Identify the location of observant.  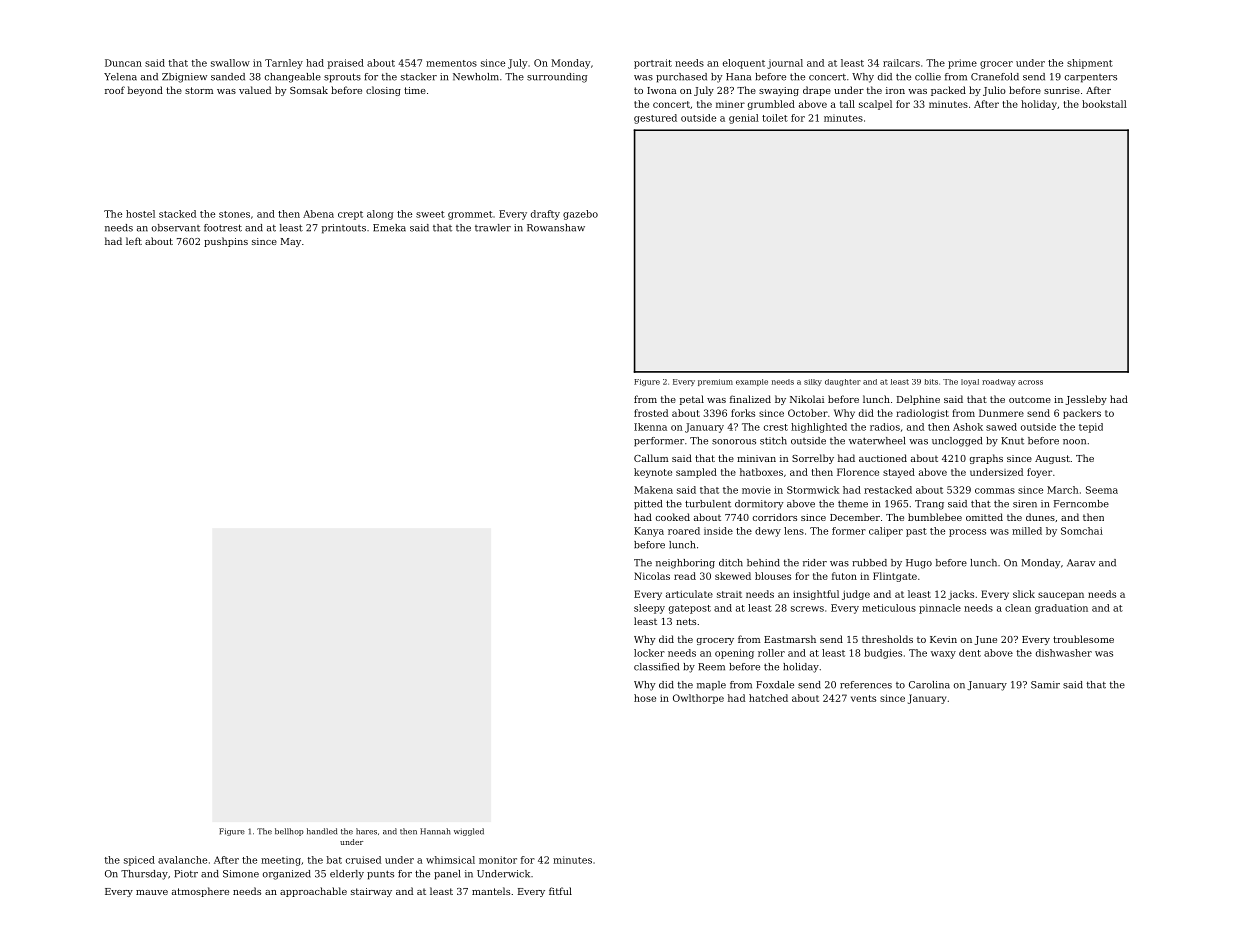
(176, 228).
